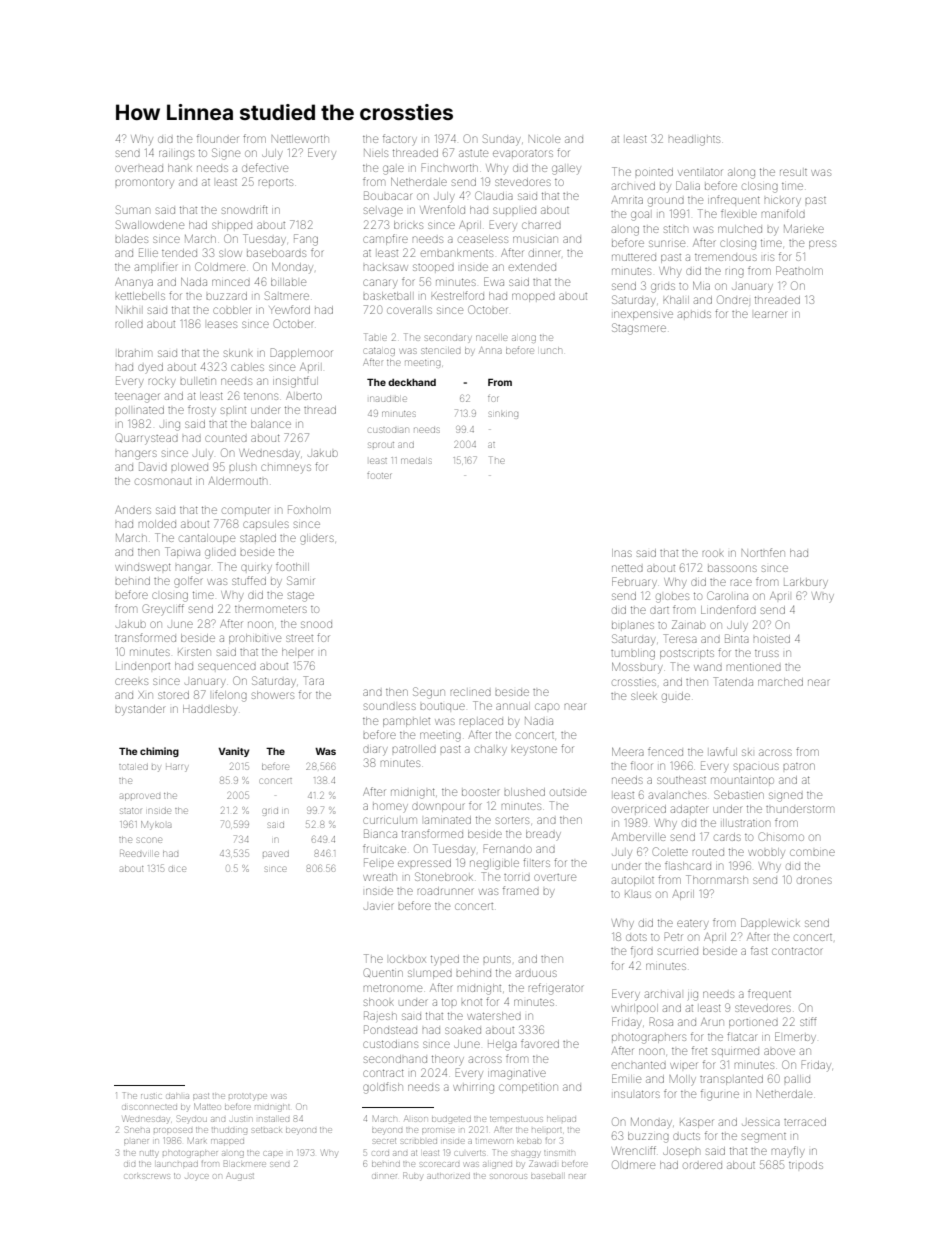  I want to click on snood, so click(316, 624).
